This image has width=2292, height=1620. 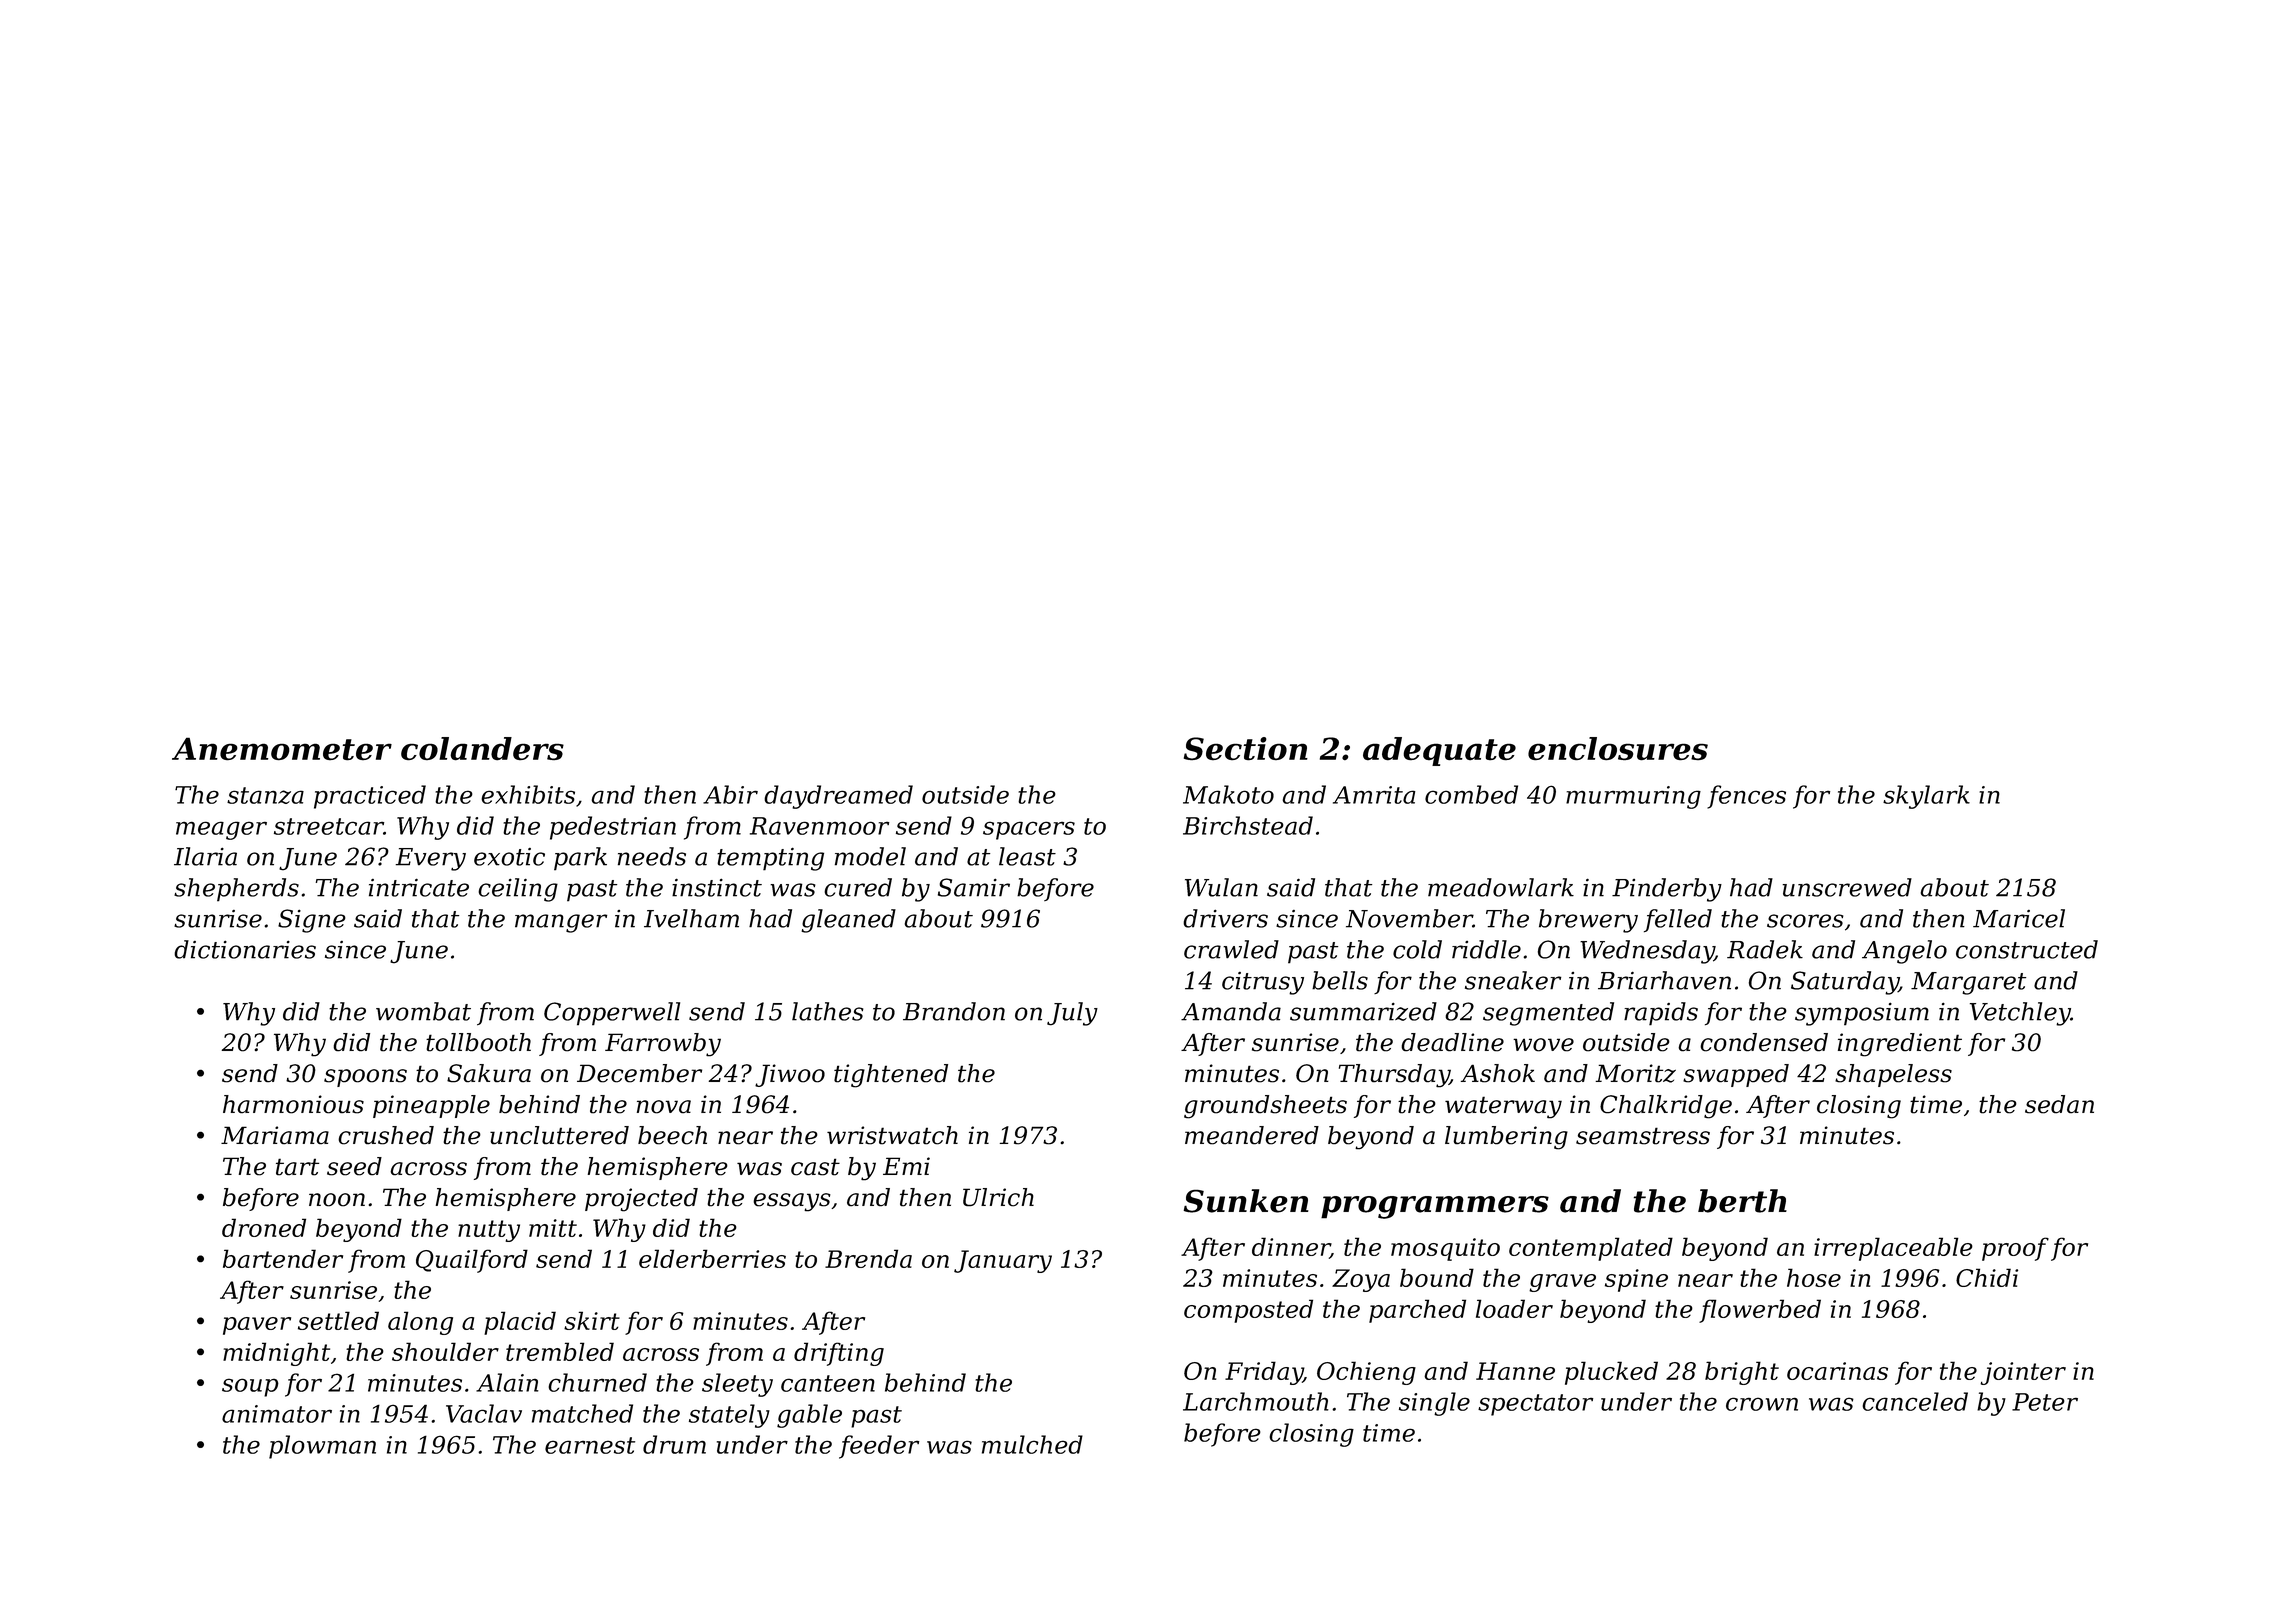 I want to click on skylark, so click(x=1926, y=797).
